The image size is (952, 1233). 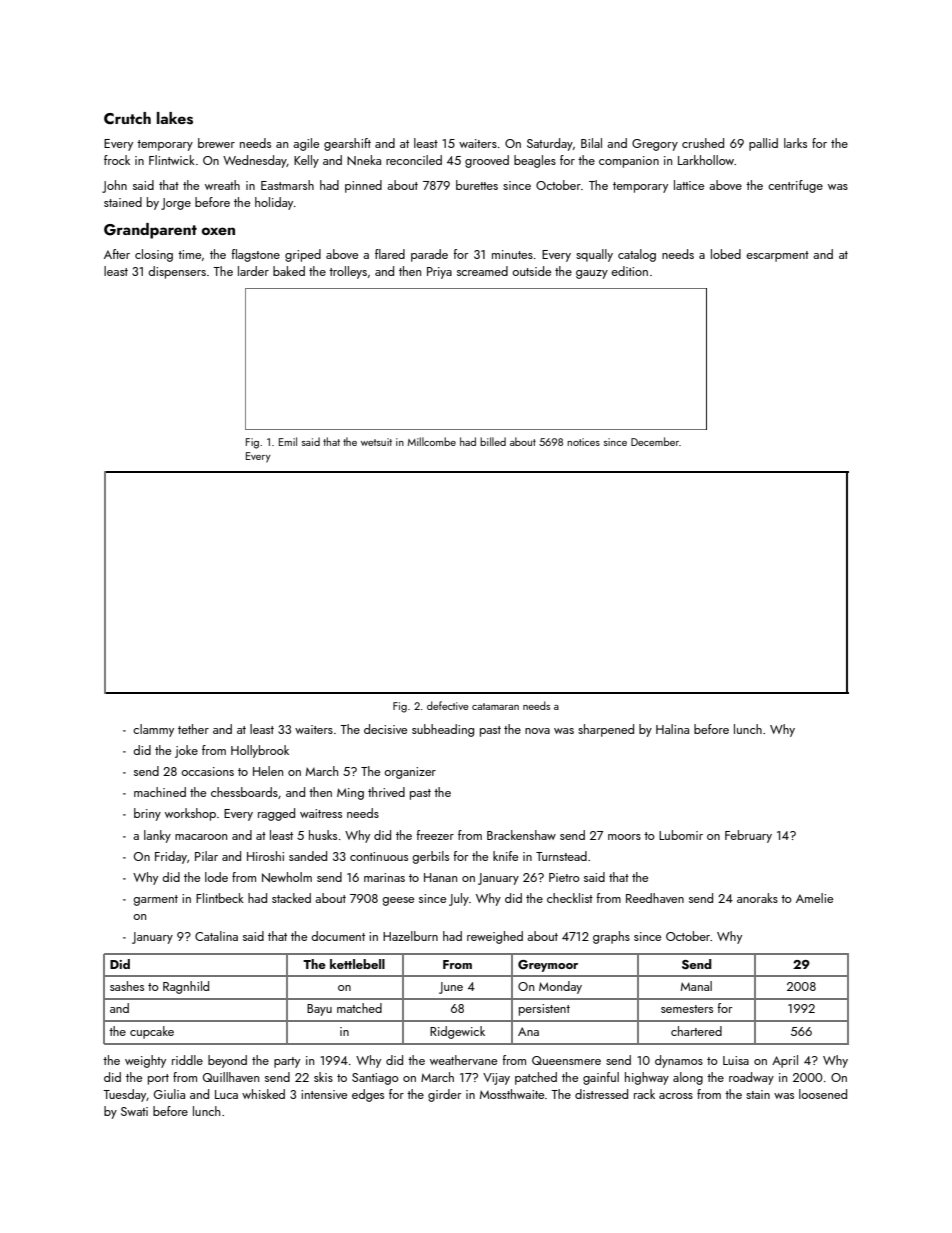 I want to click on nova, so click(x=537, y=731).
